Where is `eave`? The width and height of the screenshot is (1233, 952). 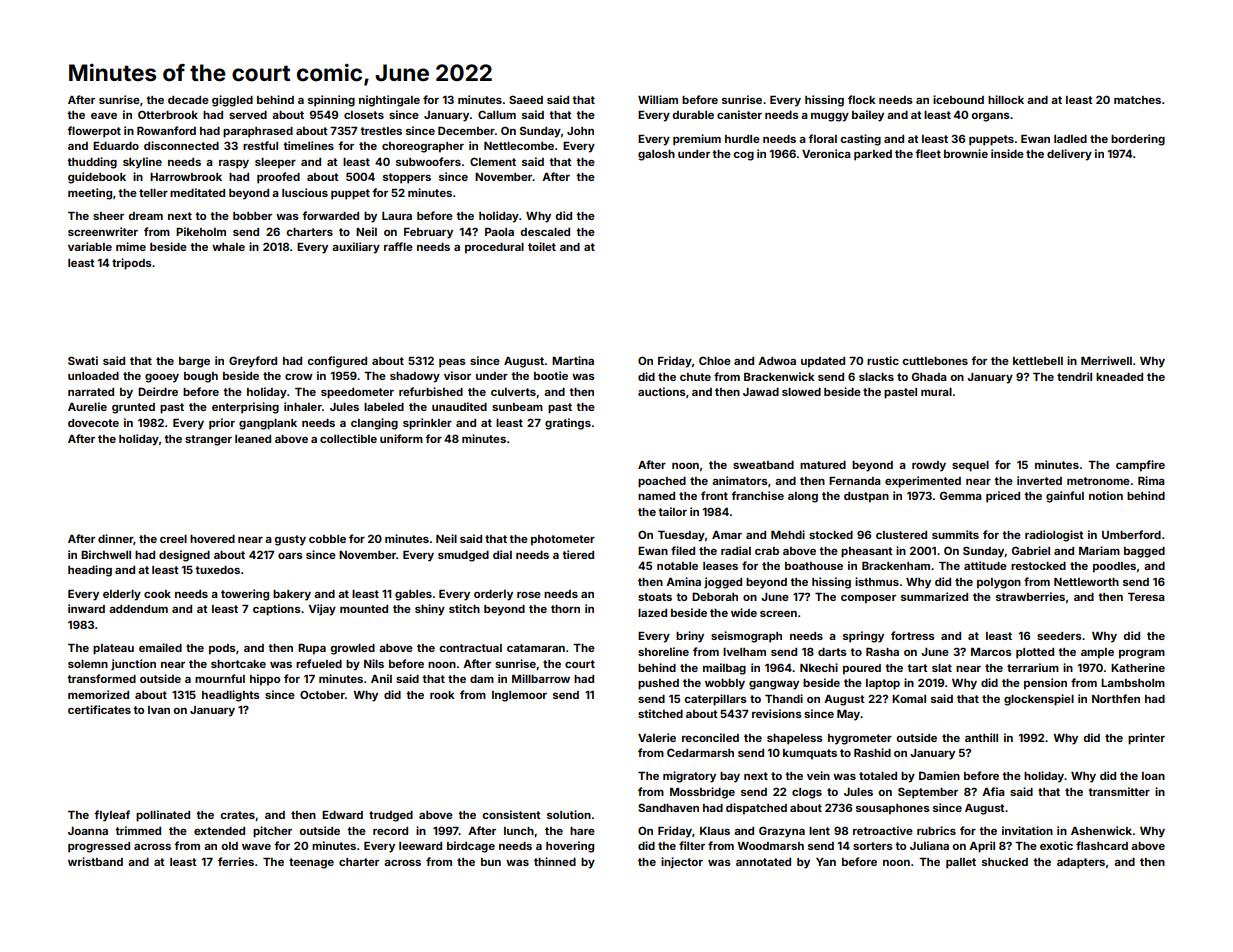
eave is located at coordinates (104, 116).
